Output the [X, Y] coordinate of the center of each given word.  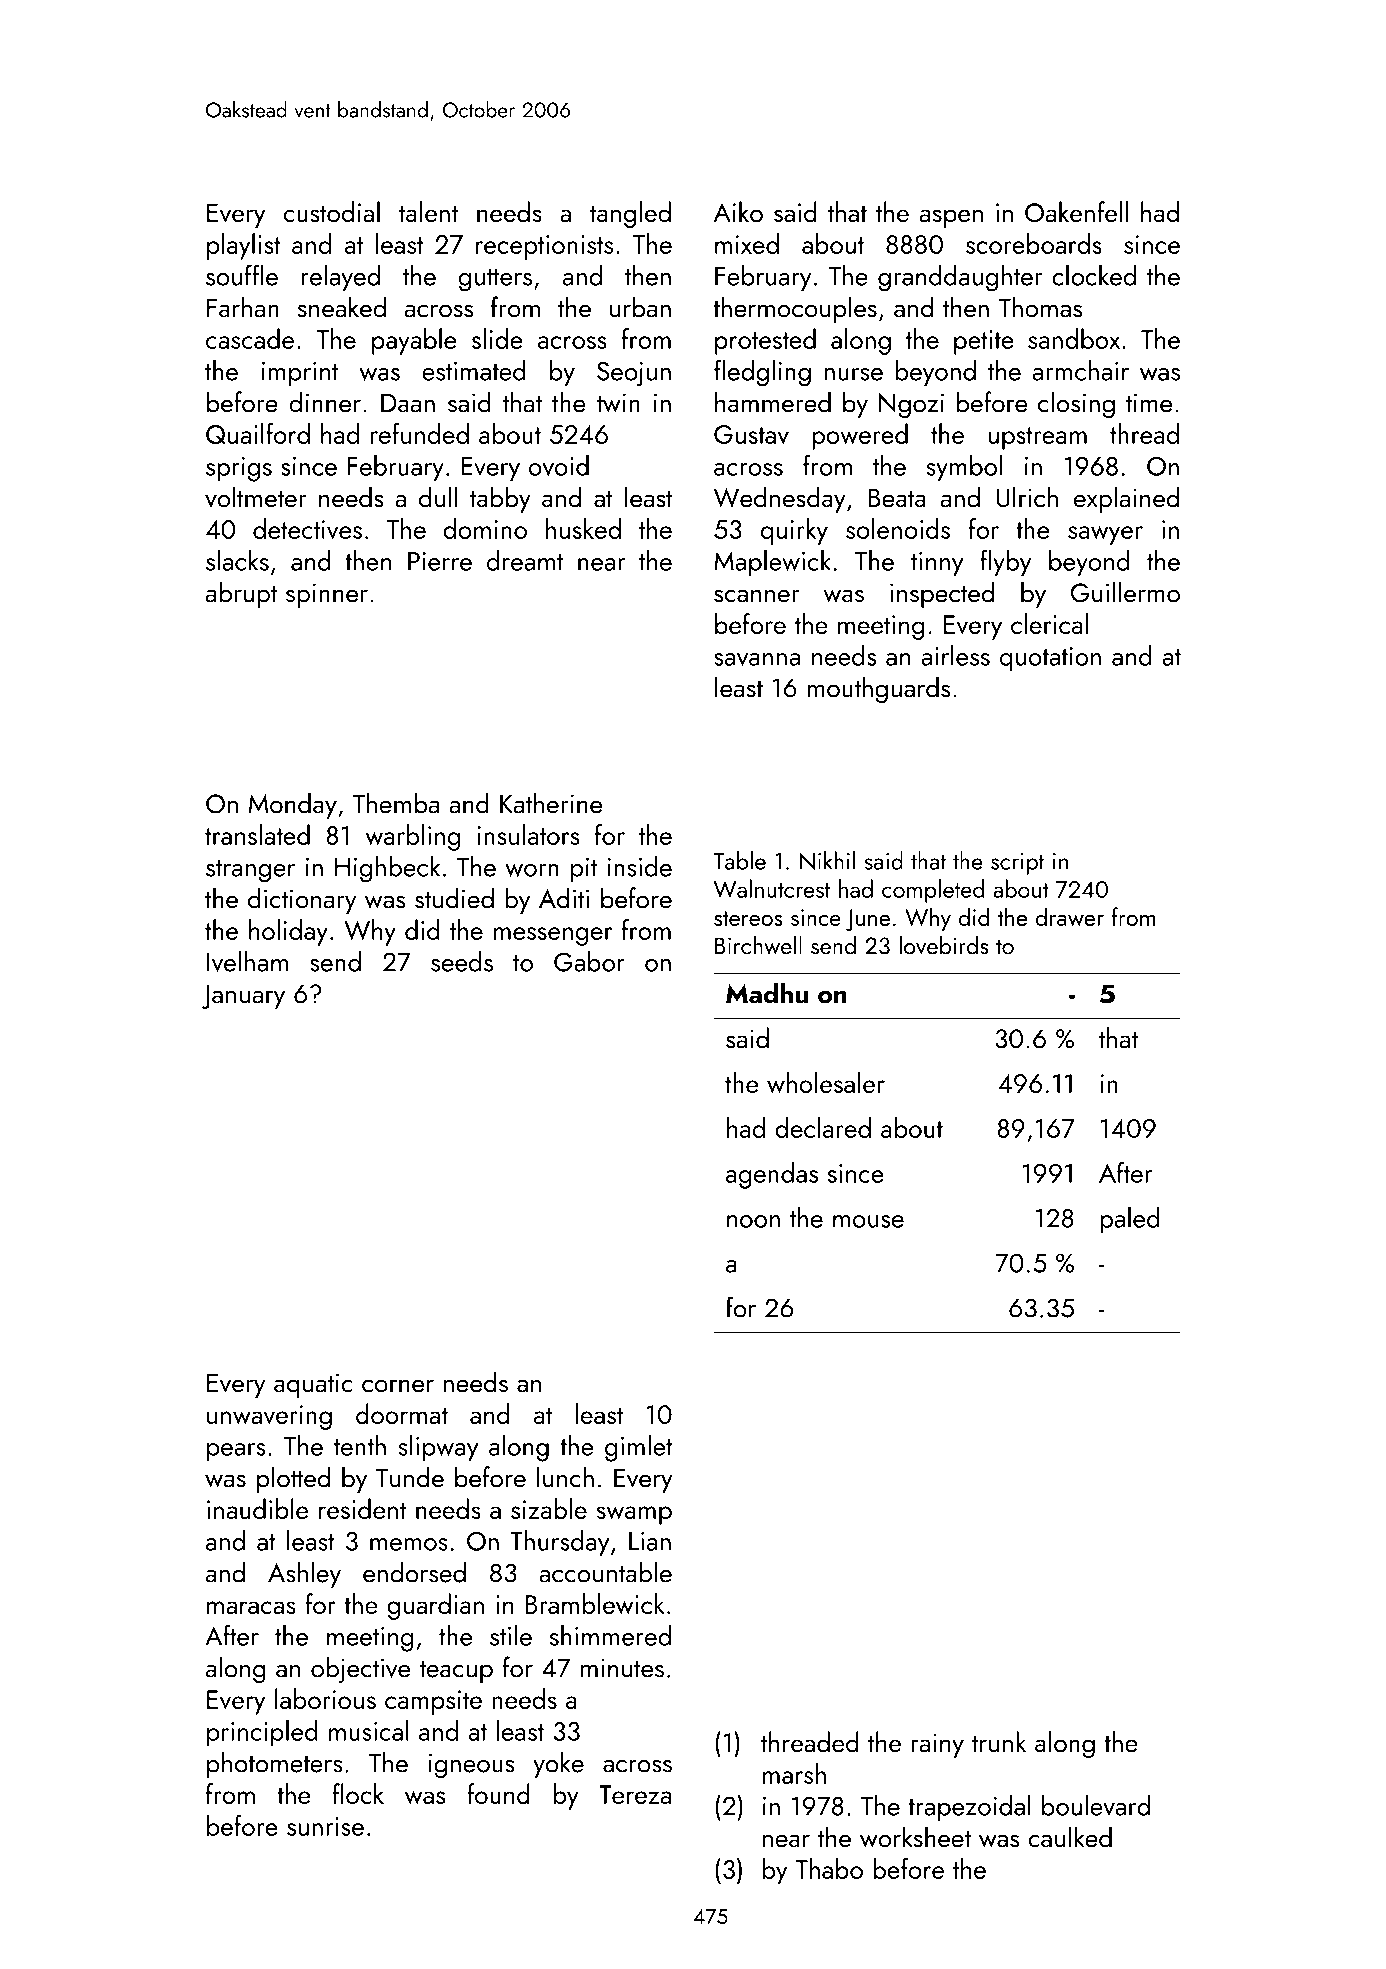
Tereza [635, 1794]
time [1149, 403]
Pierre [440, 561]
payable [414, 341]
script [1017, 864]
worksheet [915, 1837]
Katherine [551, 803]
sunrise [325, 1826]
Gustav [751, 434]
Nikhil [827, 860]
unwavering [269, 1417]
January [243, 996]
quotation [1050, 659]
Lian [650, 1541]
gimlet [639, 1448]
